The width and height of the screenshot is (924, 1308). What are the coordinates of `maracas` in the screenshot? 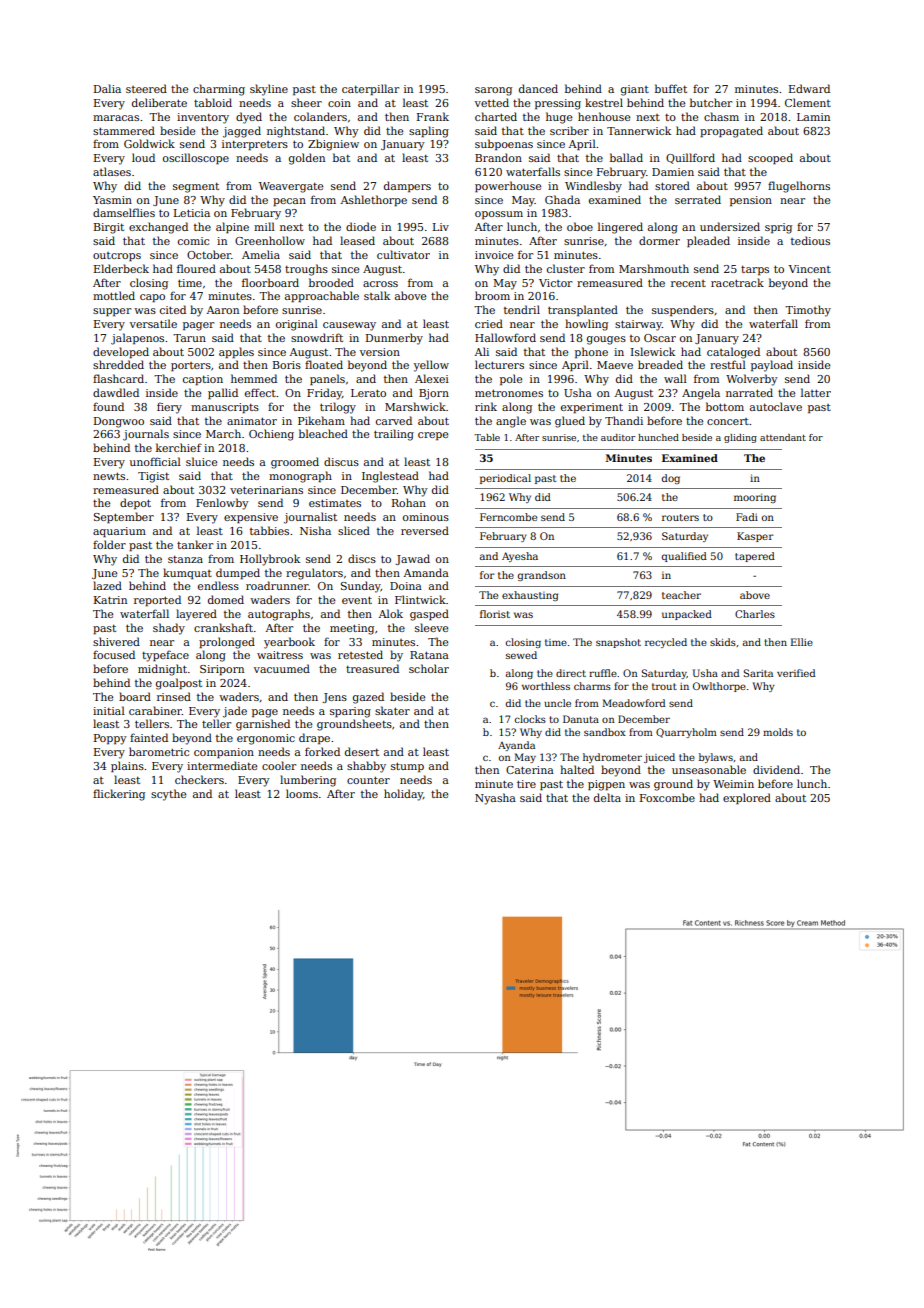 It's located at (116, 118).
